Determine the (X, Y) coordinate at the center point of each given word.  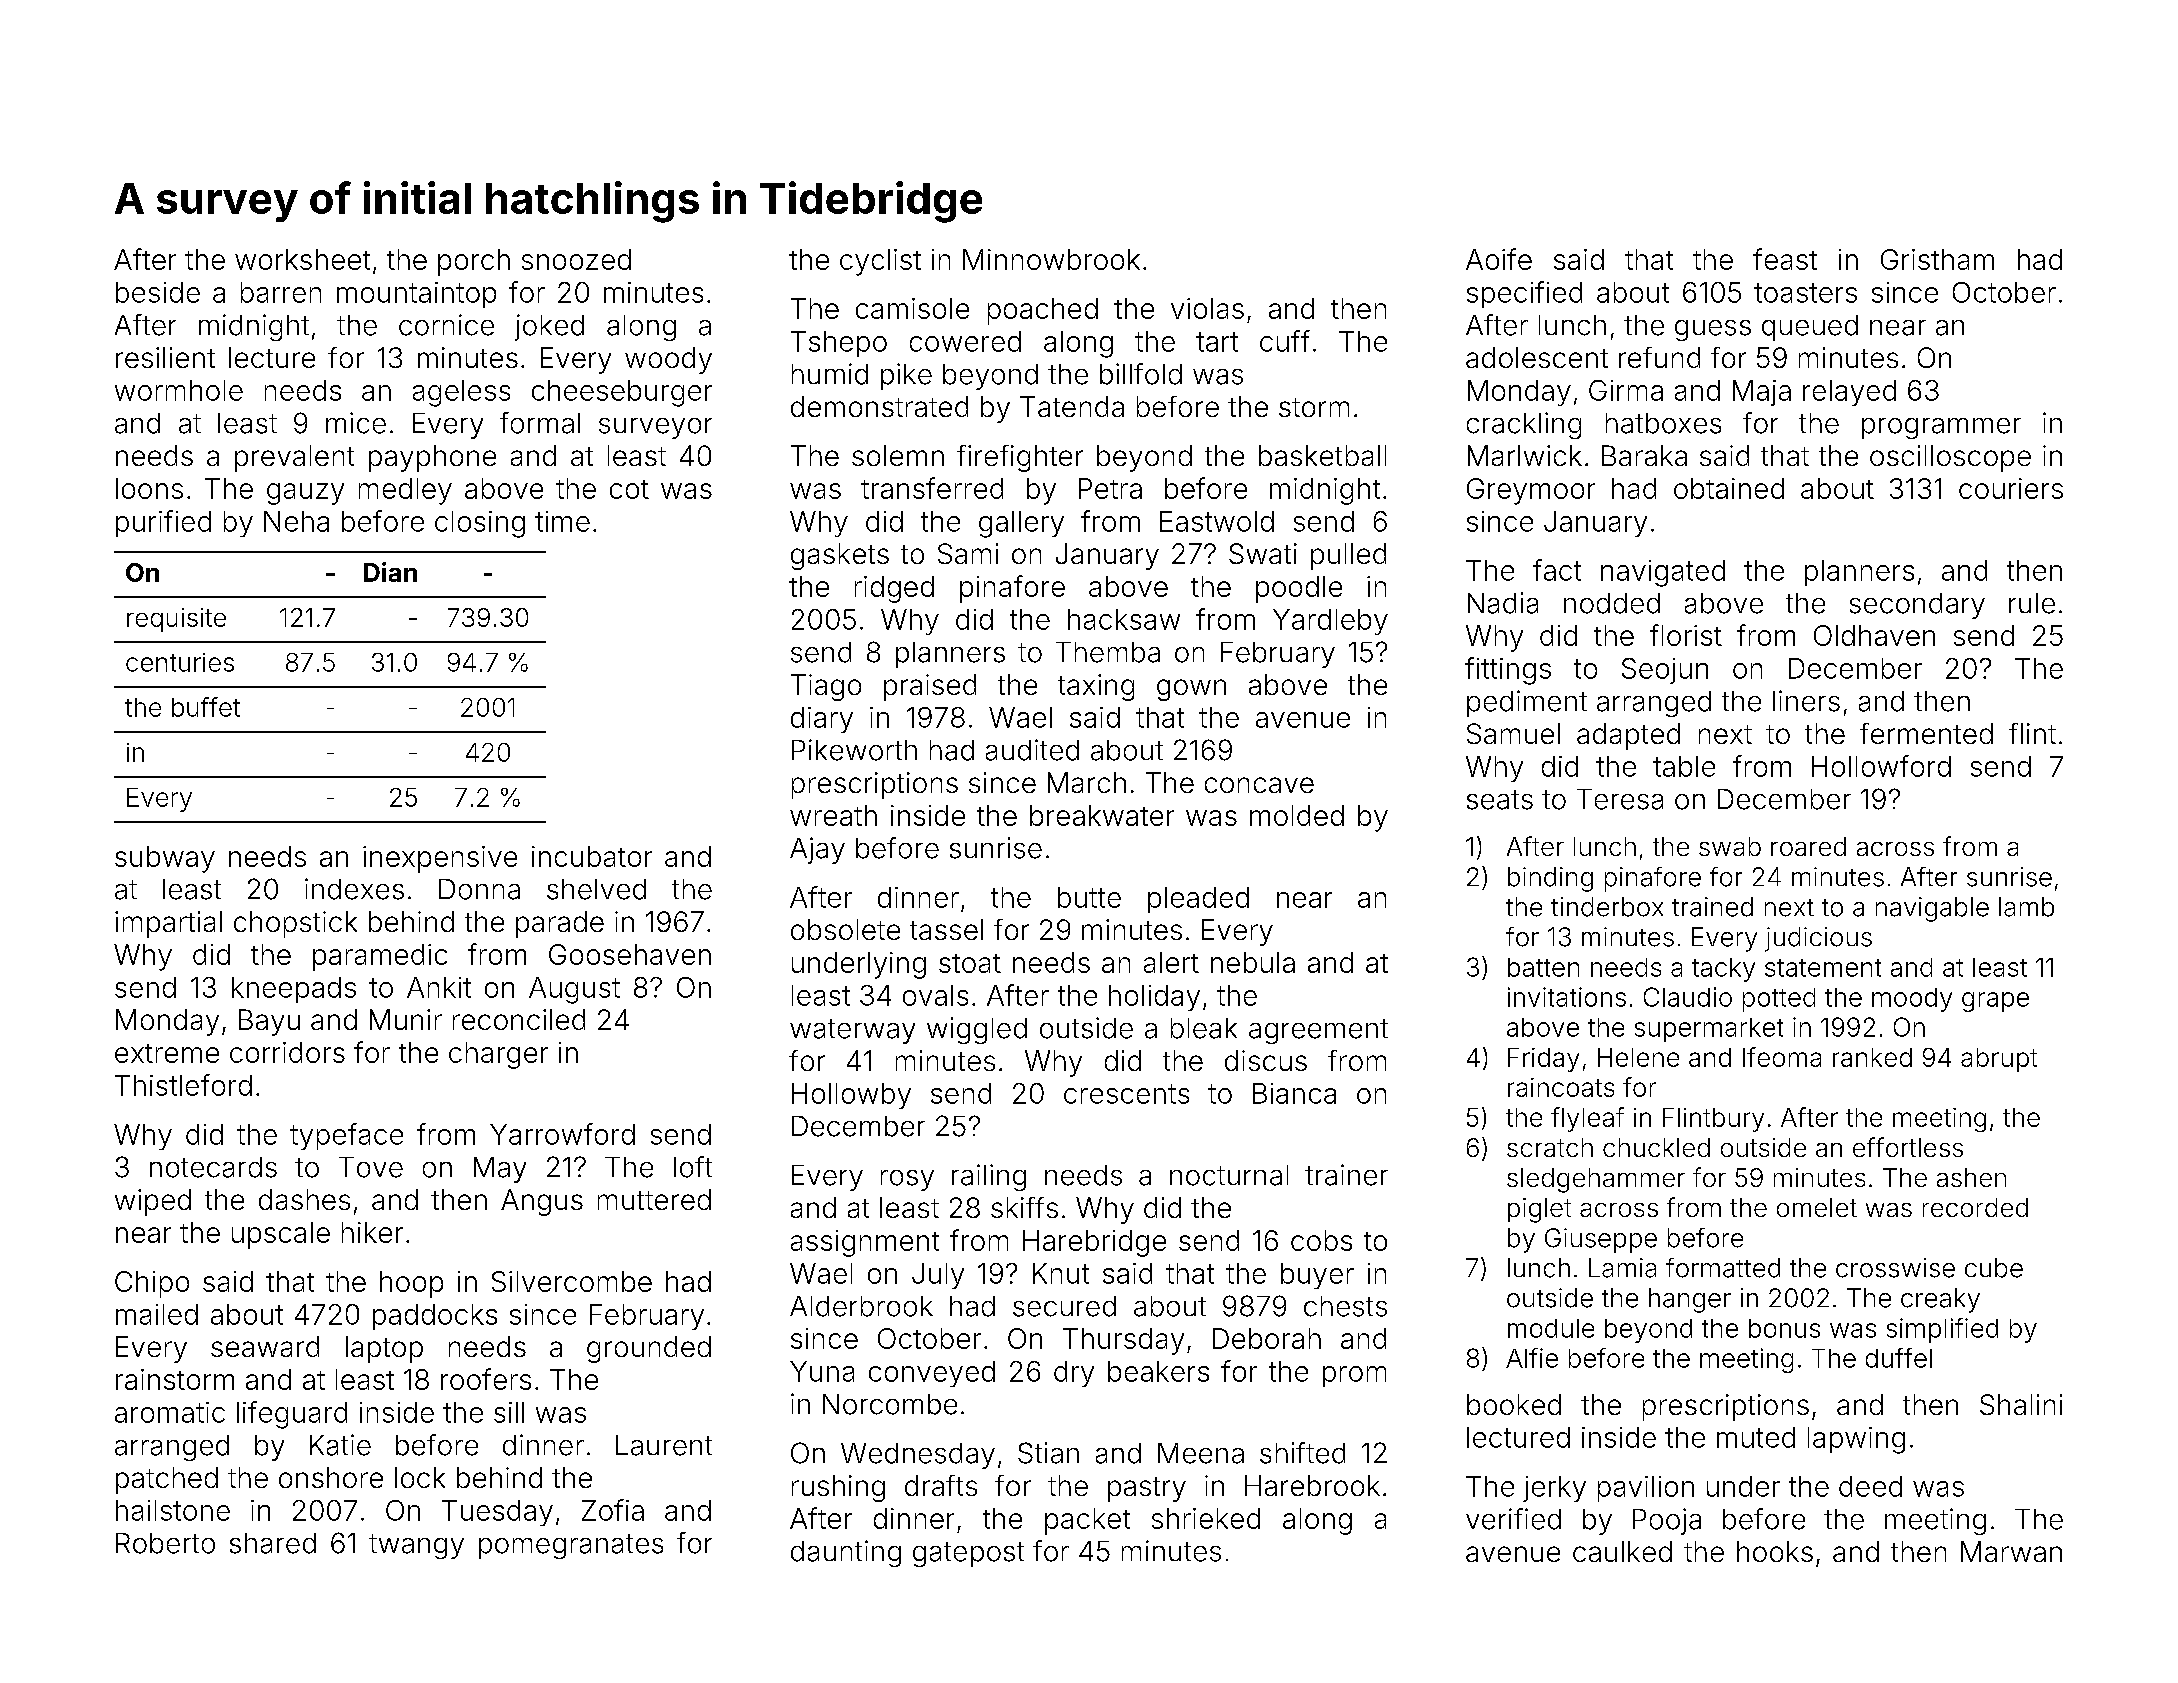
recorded (1975, 1207)
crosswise (1895, 1268)
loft (693, 1167)
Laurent (664, 1445)
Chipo (152, 1284)
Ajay (817, 850)
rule (2032, 603)
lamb (2026, 907)
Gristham (1937, 259)
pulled (1348, 556)
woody (668, 360)
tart (1217, 342)
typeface (346, 1136)
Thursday (1123, 1341)
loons (149, 488)
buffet (206, 707)
